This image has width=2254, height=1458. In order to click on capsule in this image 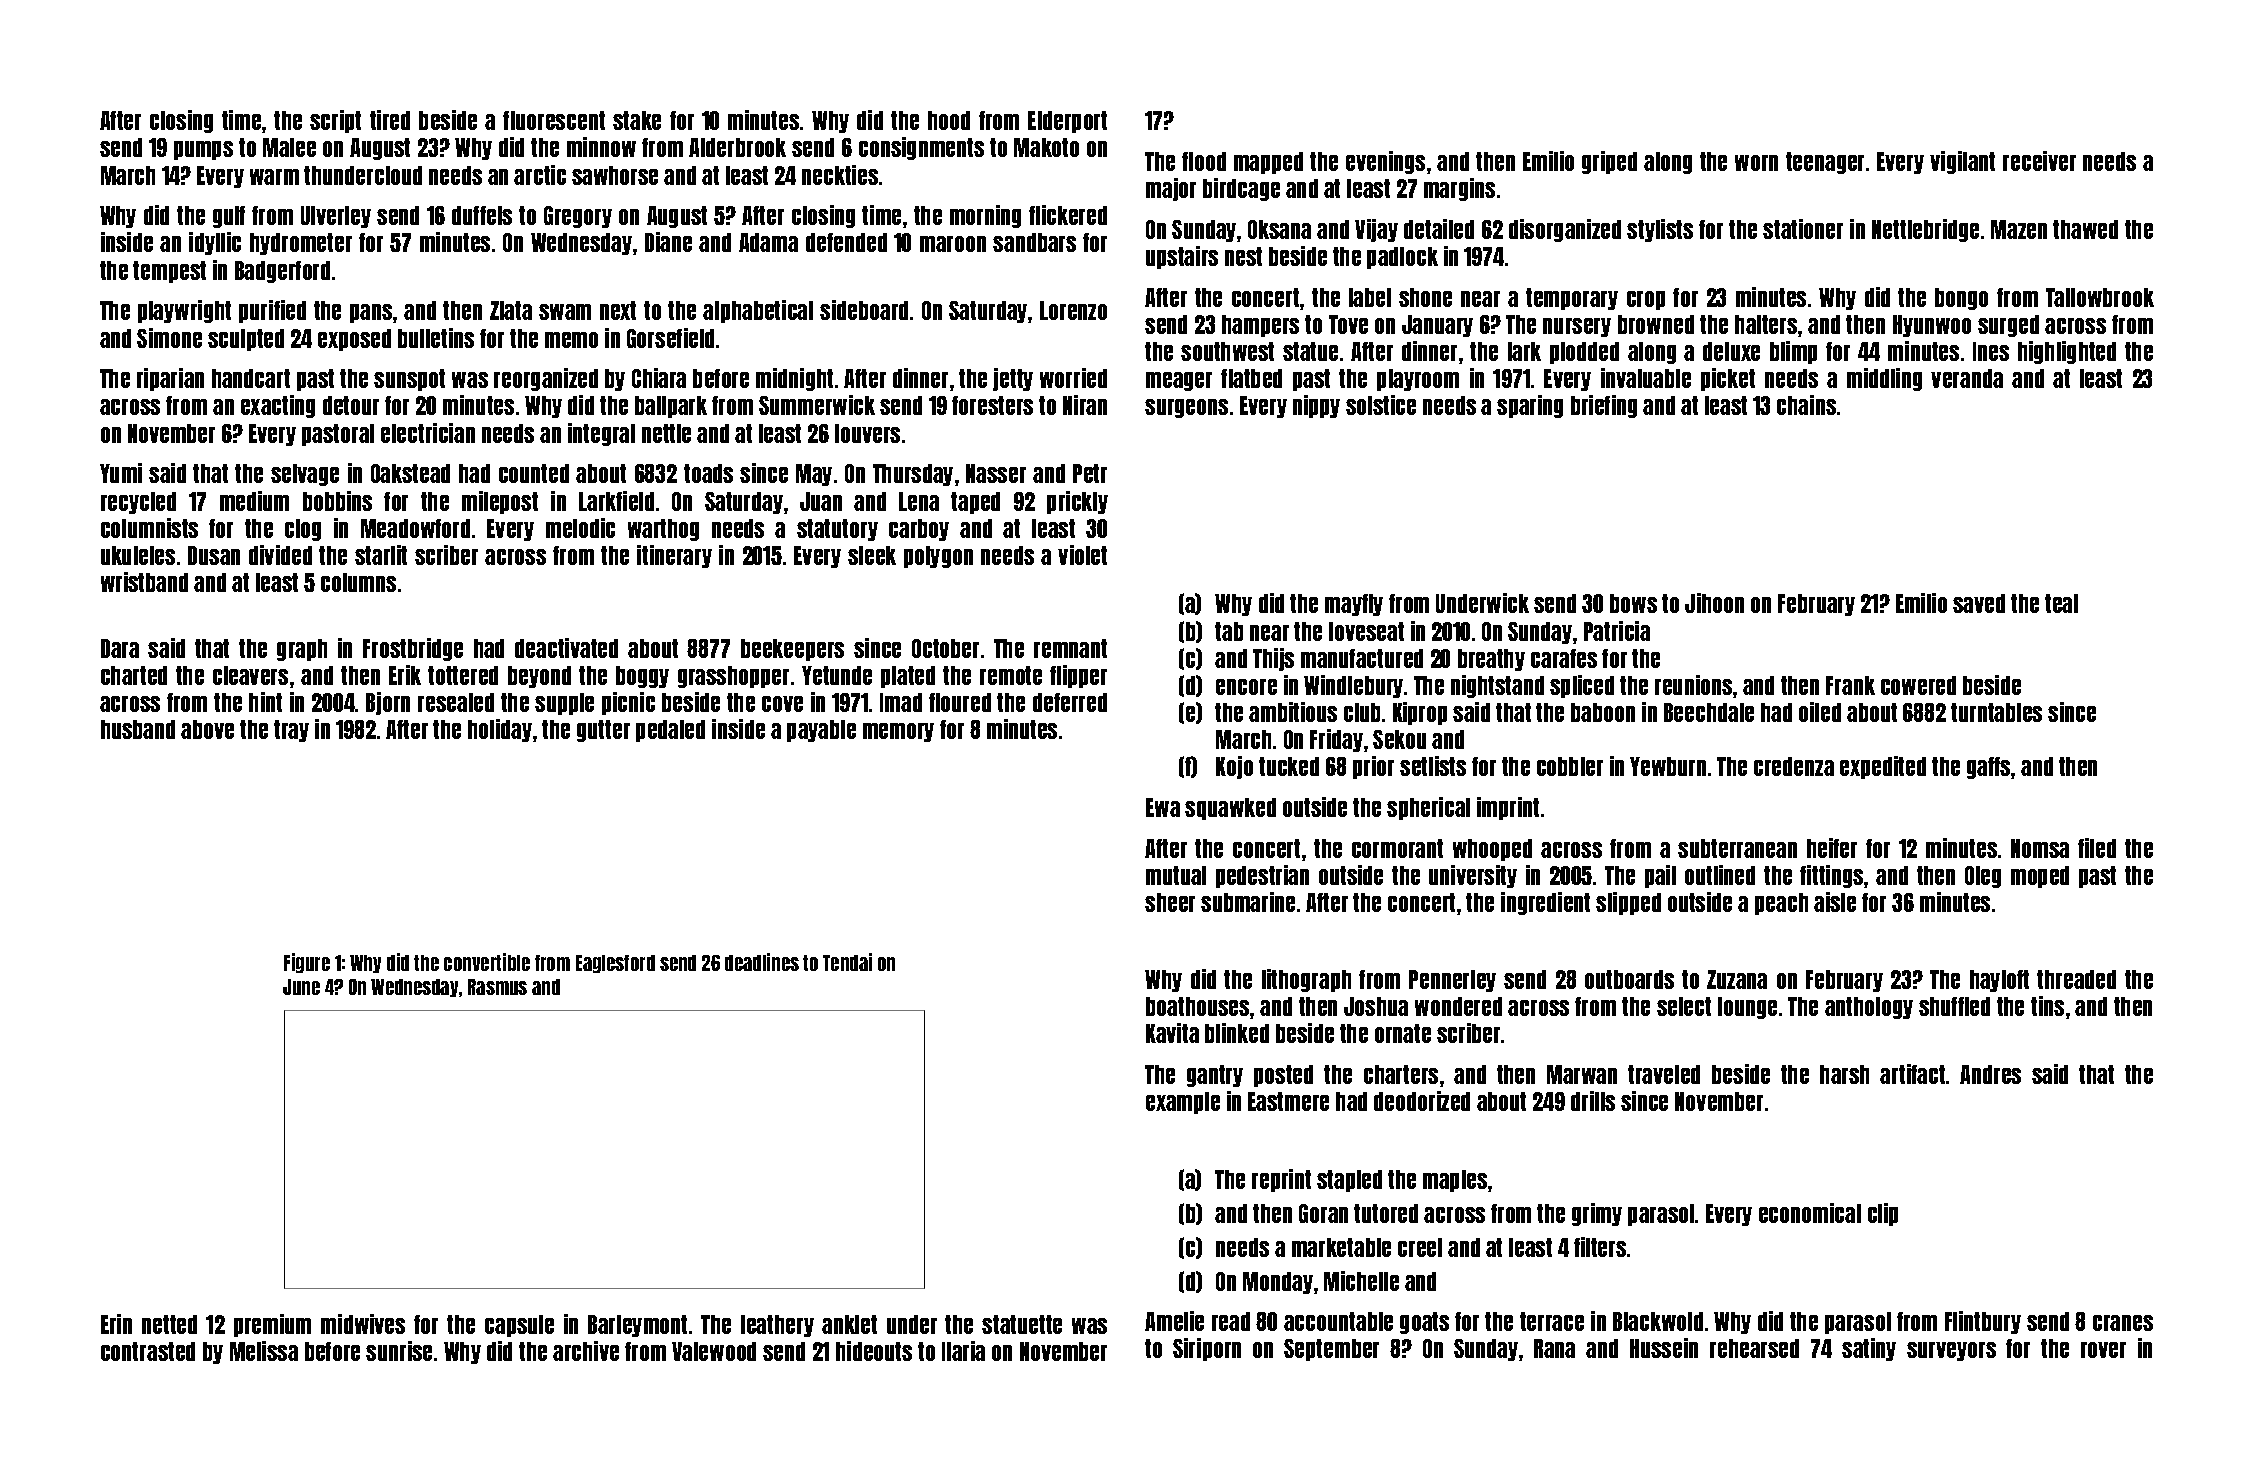, I will do `click(519, 1326)`.
